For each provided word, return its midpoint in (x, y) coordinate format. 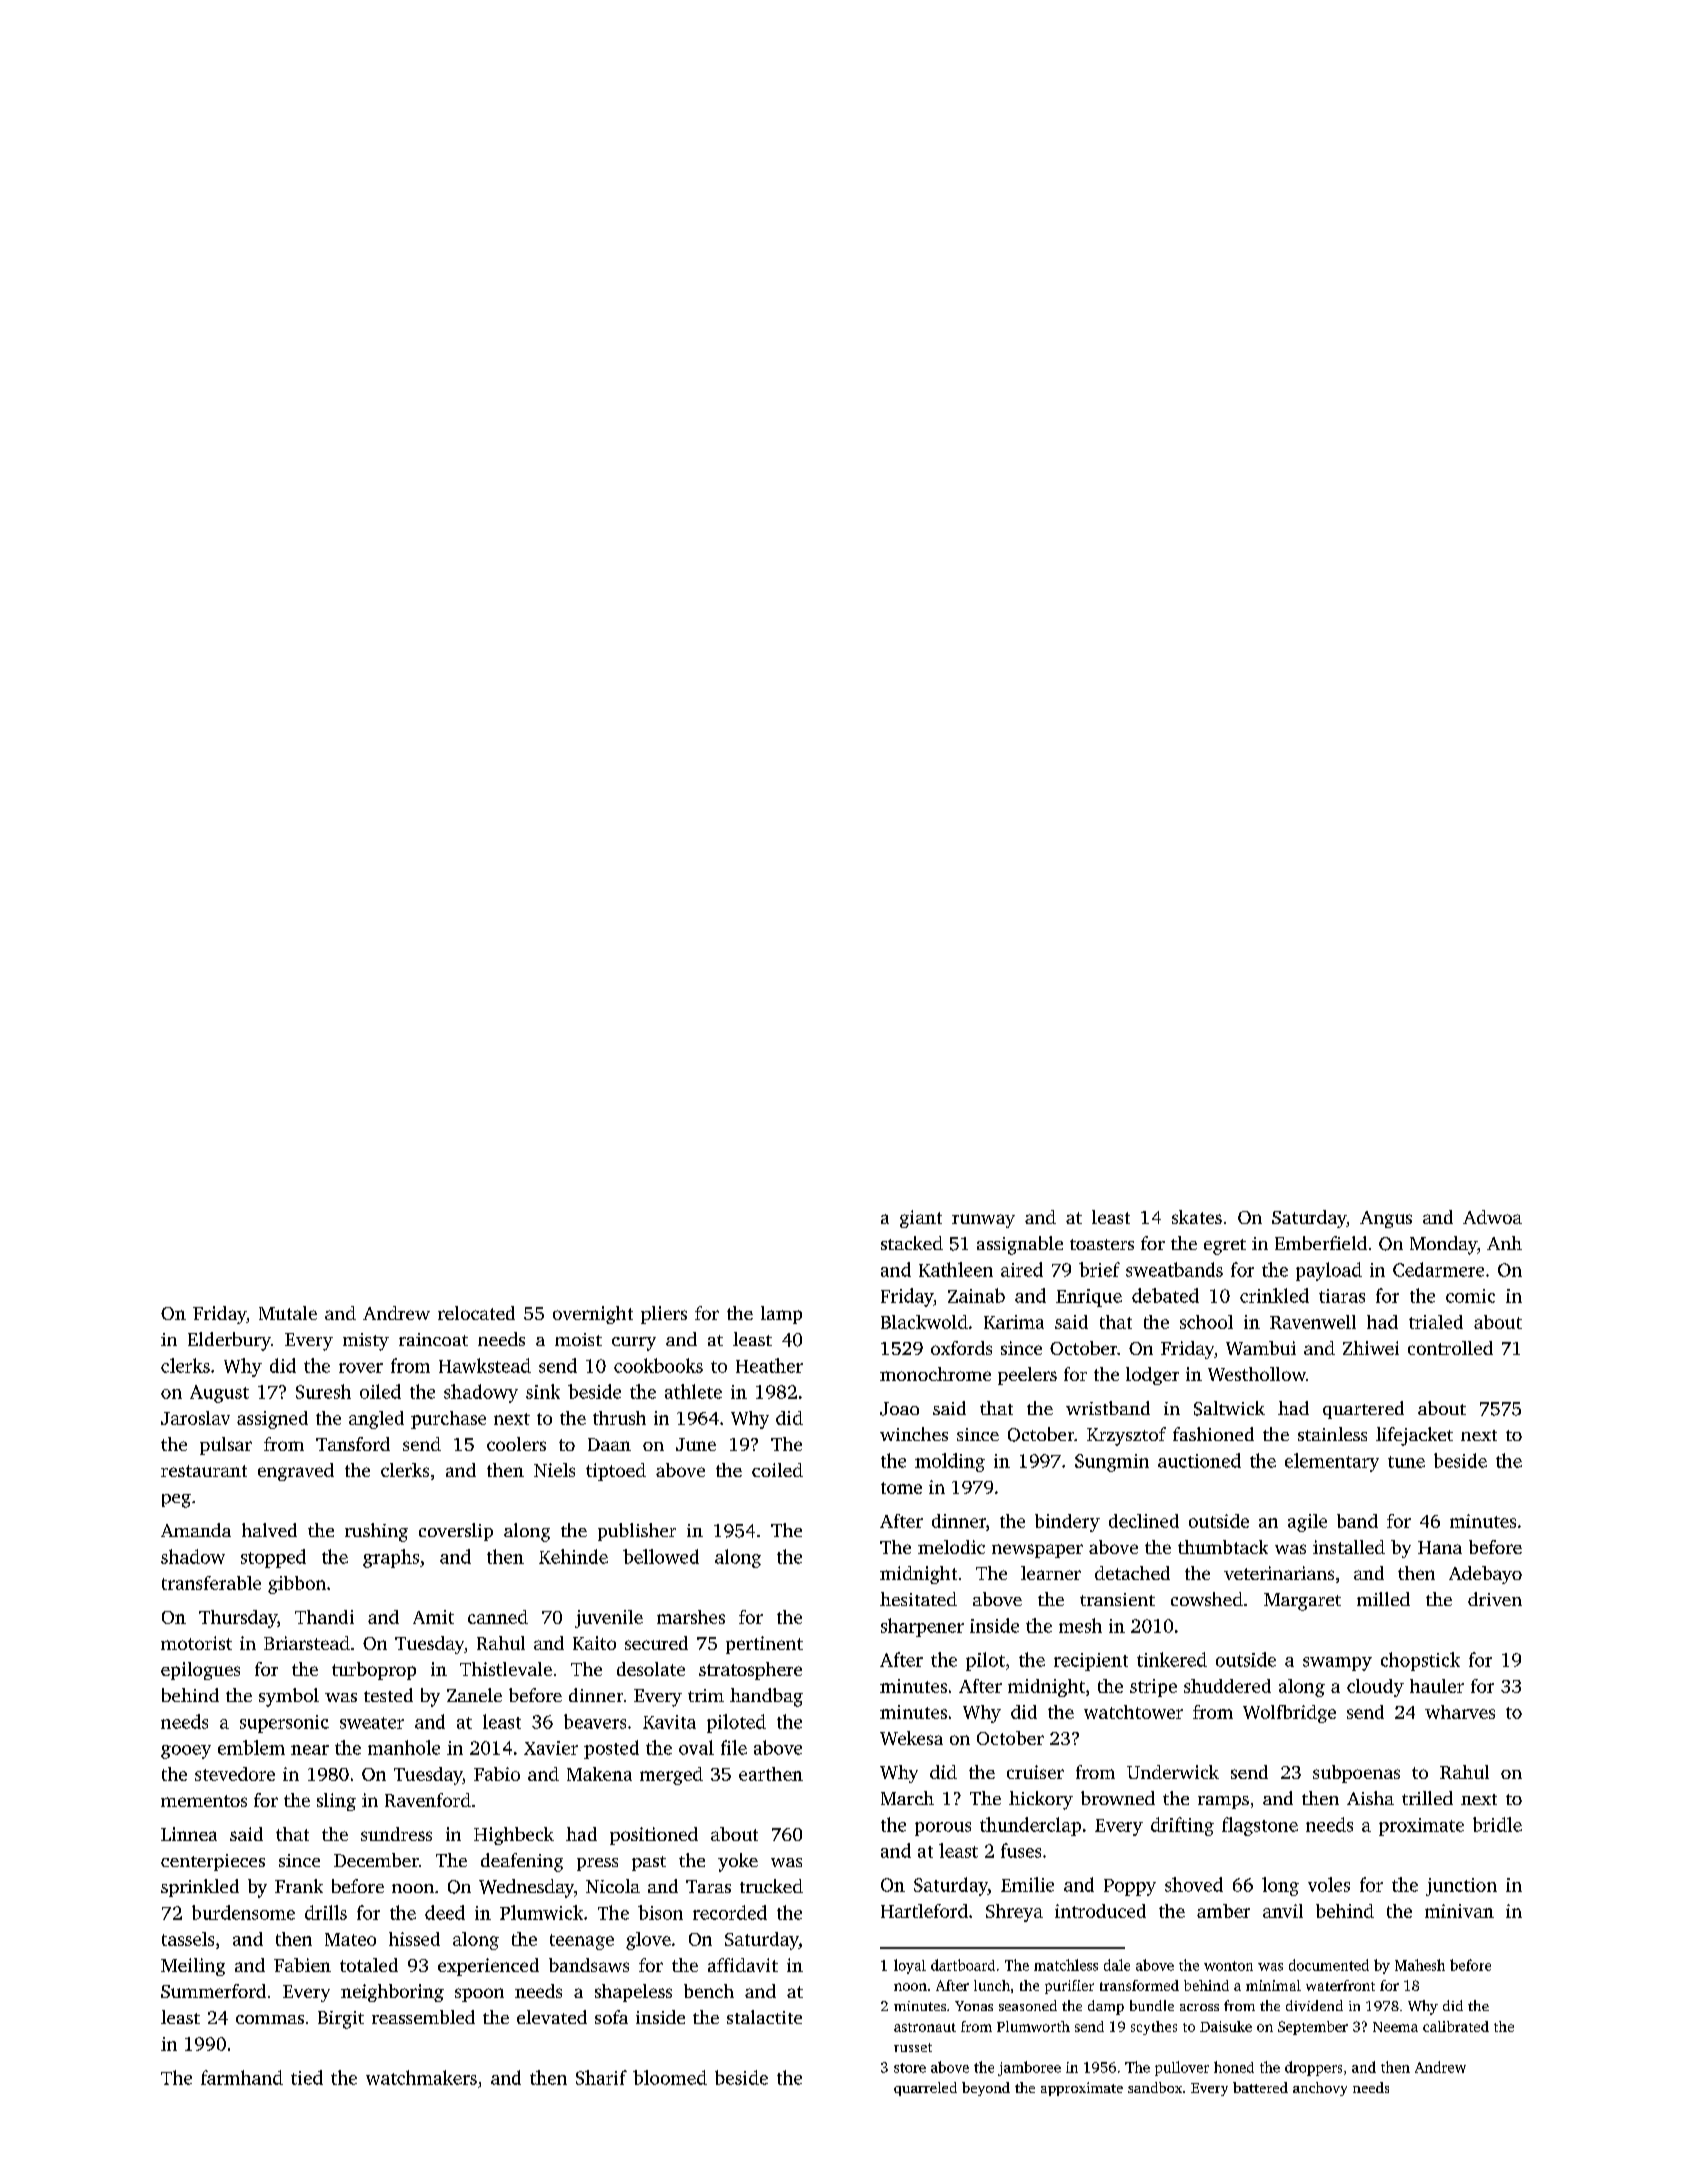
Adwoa (1492, 1217)
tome (901, 1488)
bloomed (670, 2077)
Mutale (288, 1313)
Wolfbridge (1289, 1714)
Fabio (497, 1774)
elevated (552, 2017)
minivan (1459, 1911)
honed (1234, 2067)
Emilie (1027, 1884)
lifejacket (1414, 1436)
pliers (664, 1315)
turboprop (374, 1671)
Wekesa (911, 1738)
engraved (296, 1472)
